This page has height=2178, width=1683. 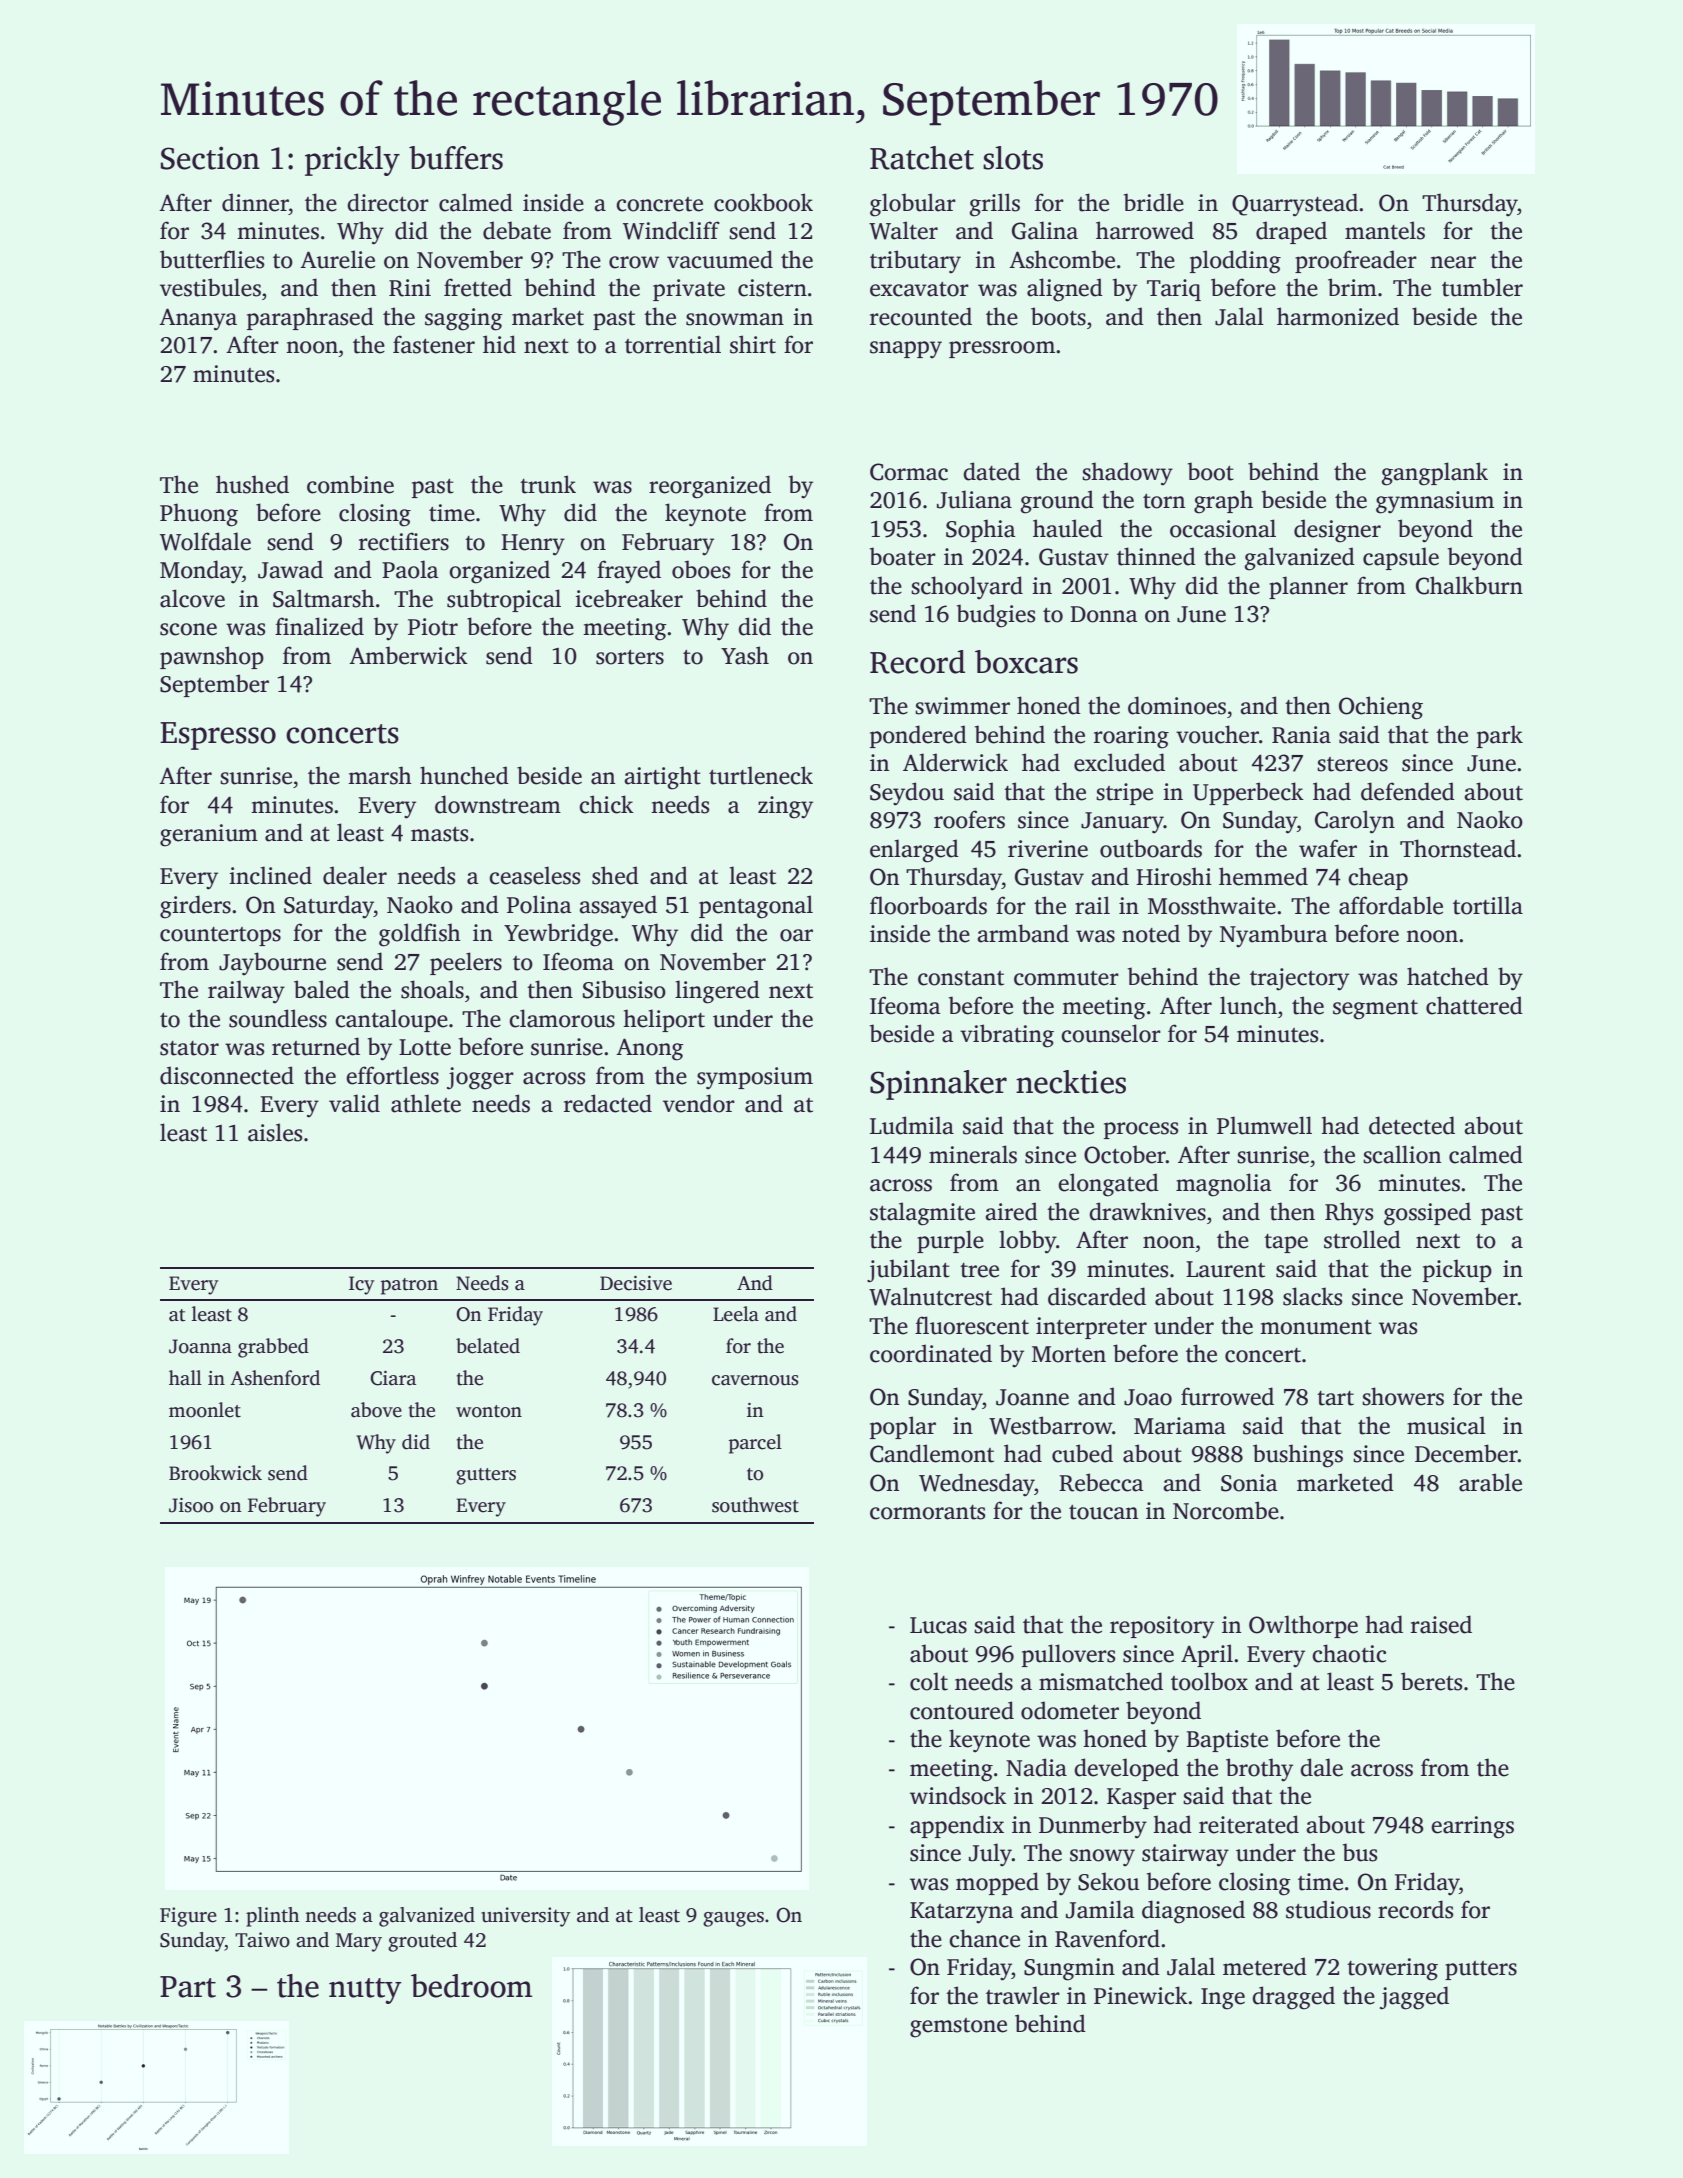 I want to click on Chalkburn, so click(x=1469, y=585).
